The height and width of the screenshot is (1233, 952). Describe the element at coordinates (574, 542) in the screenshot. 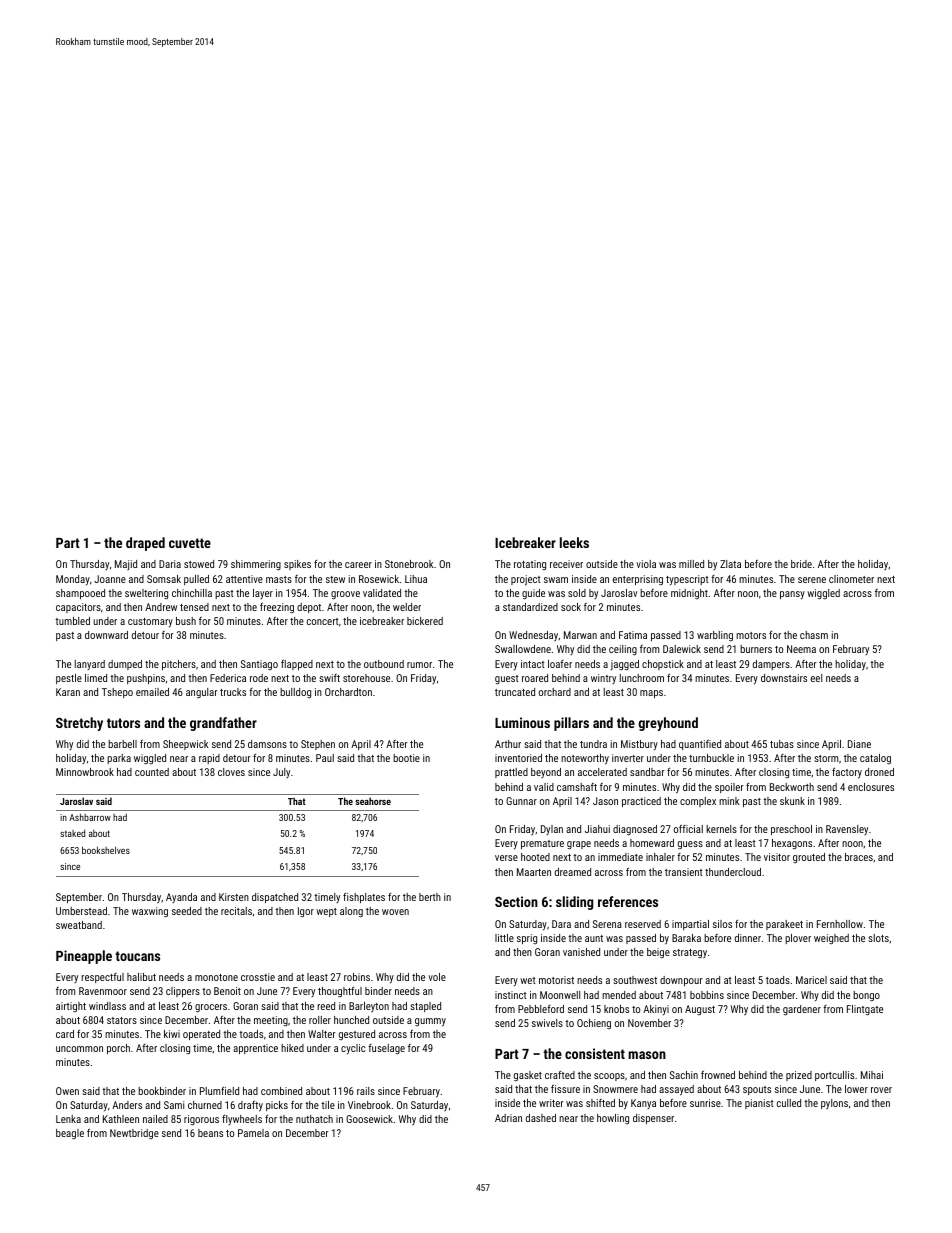

I see `leeks` at that location.
